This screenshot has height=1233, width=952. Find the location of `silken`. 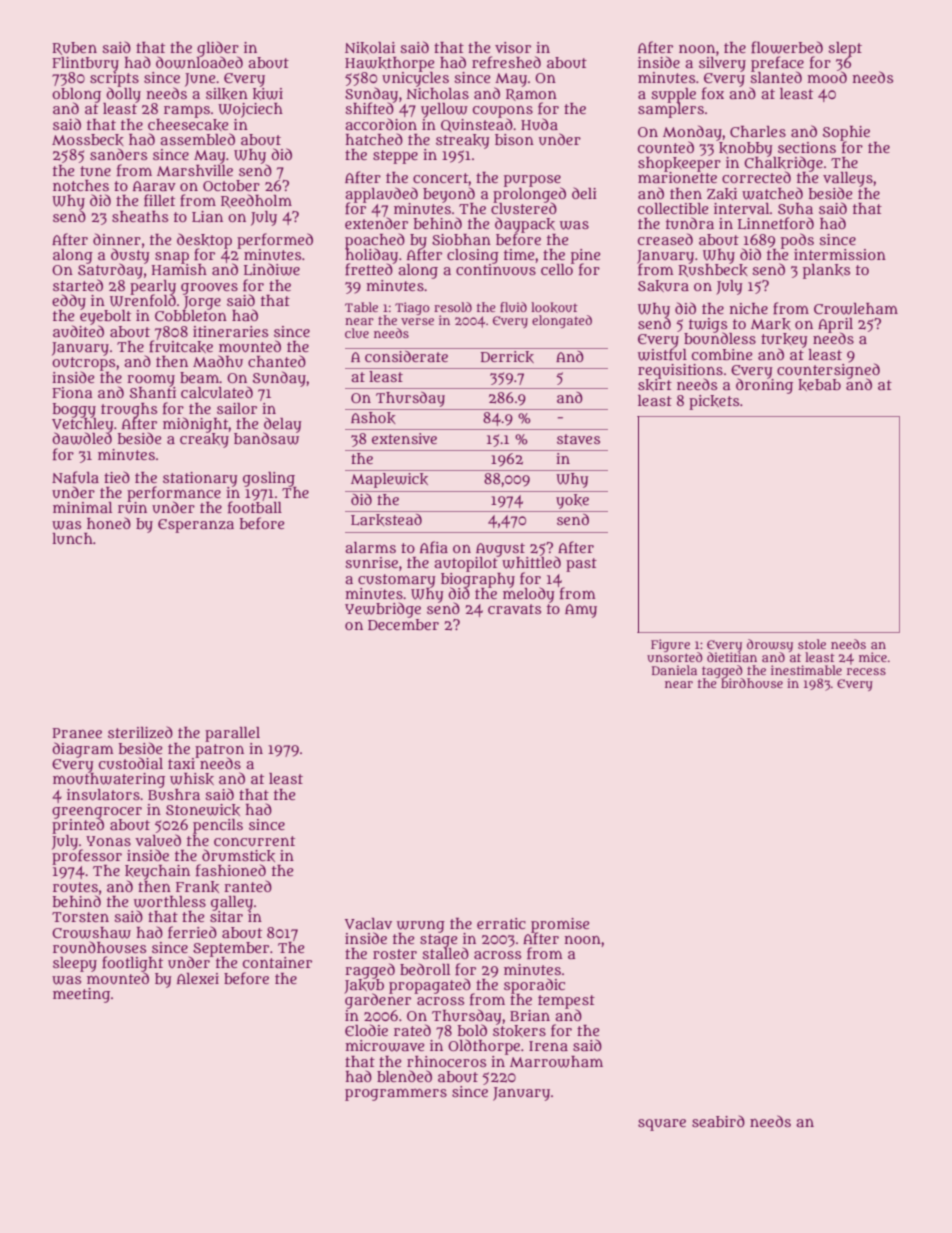

silken is located at coordinates (227, 94).
